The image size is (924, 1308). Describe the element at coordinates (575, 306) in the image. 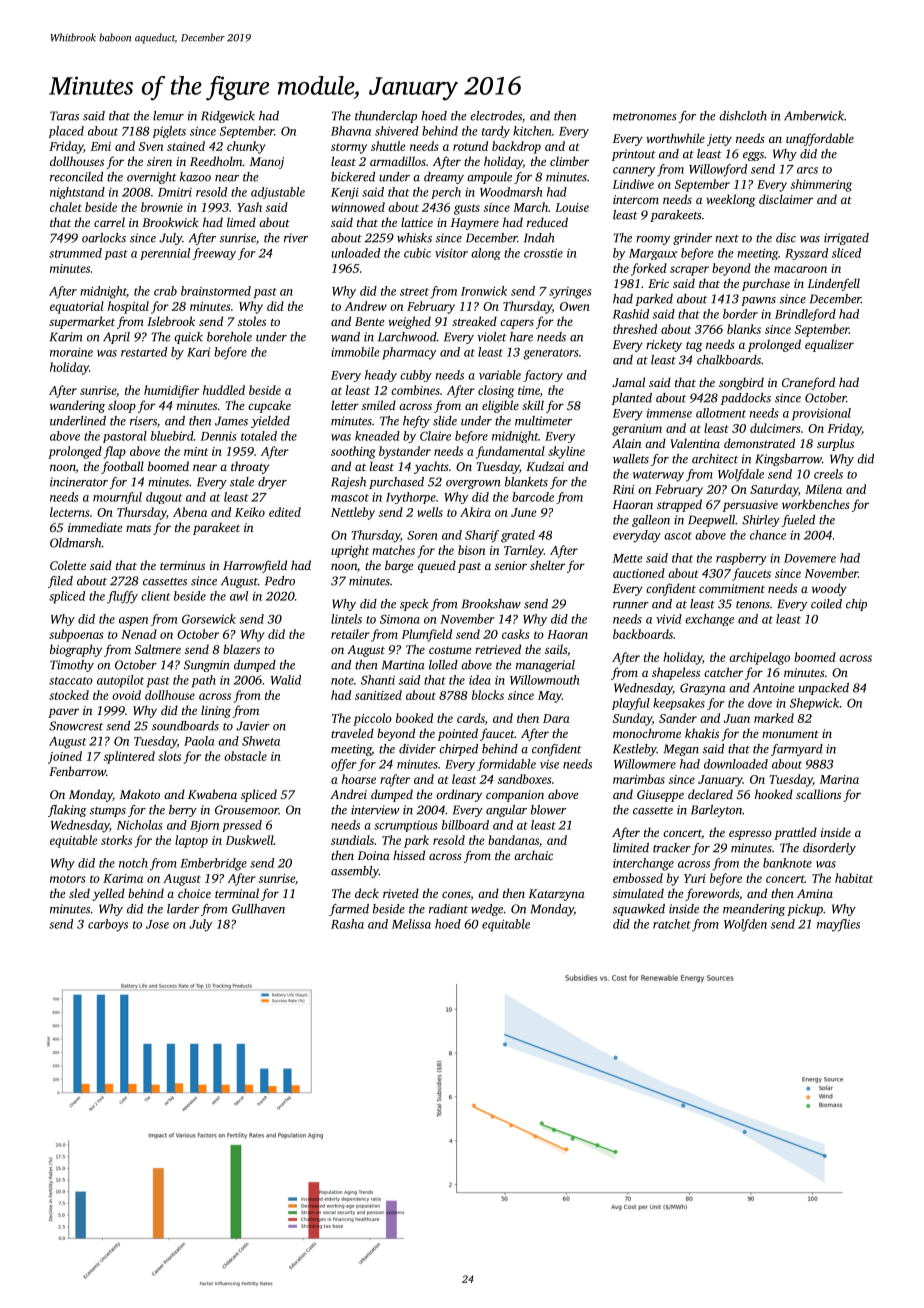

I see `Owen` at that location.
